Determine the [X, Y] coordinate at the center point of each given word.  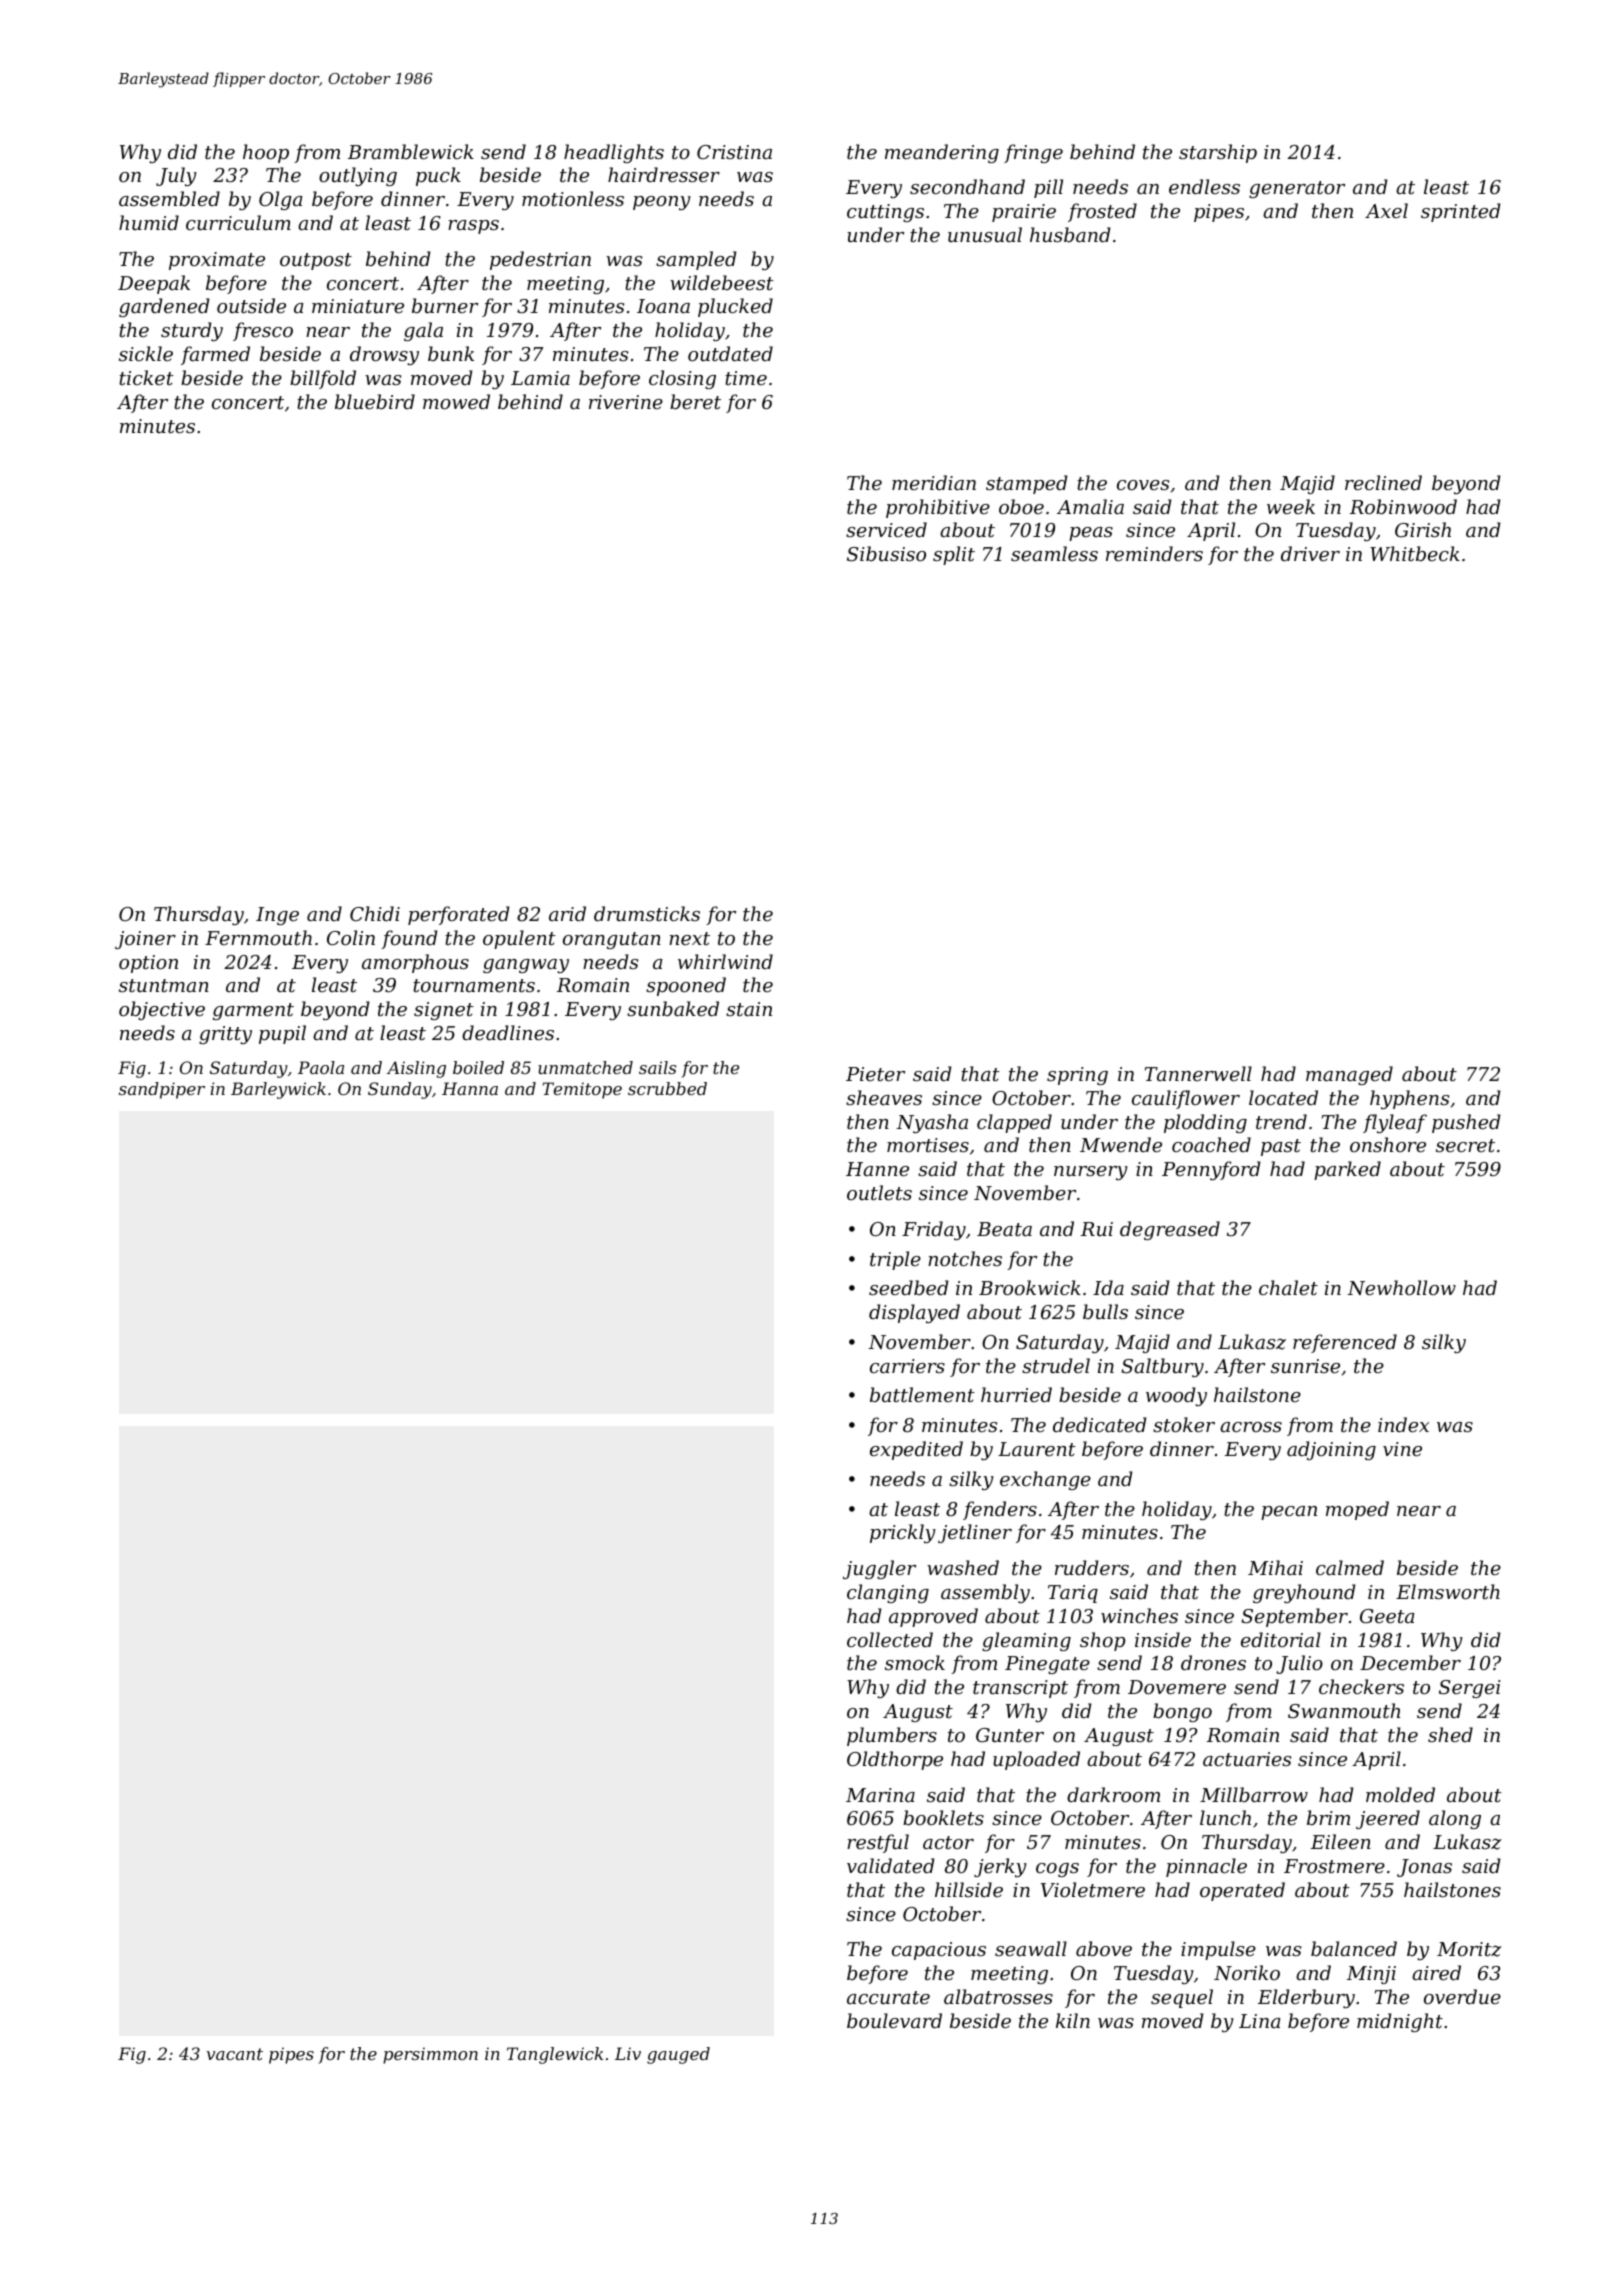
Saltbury [1162, 1367]
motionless [573, 198]
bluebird [375, 401]
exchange [1045, 1480]
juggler [879, 1569]
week [1291, 506]
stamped [1026, 484]
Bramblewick [411, 151]
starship [1218, 153]
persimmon [430, 2055]
